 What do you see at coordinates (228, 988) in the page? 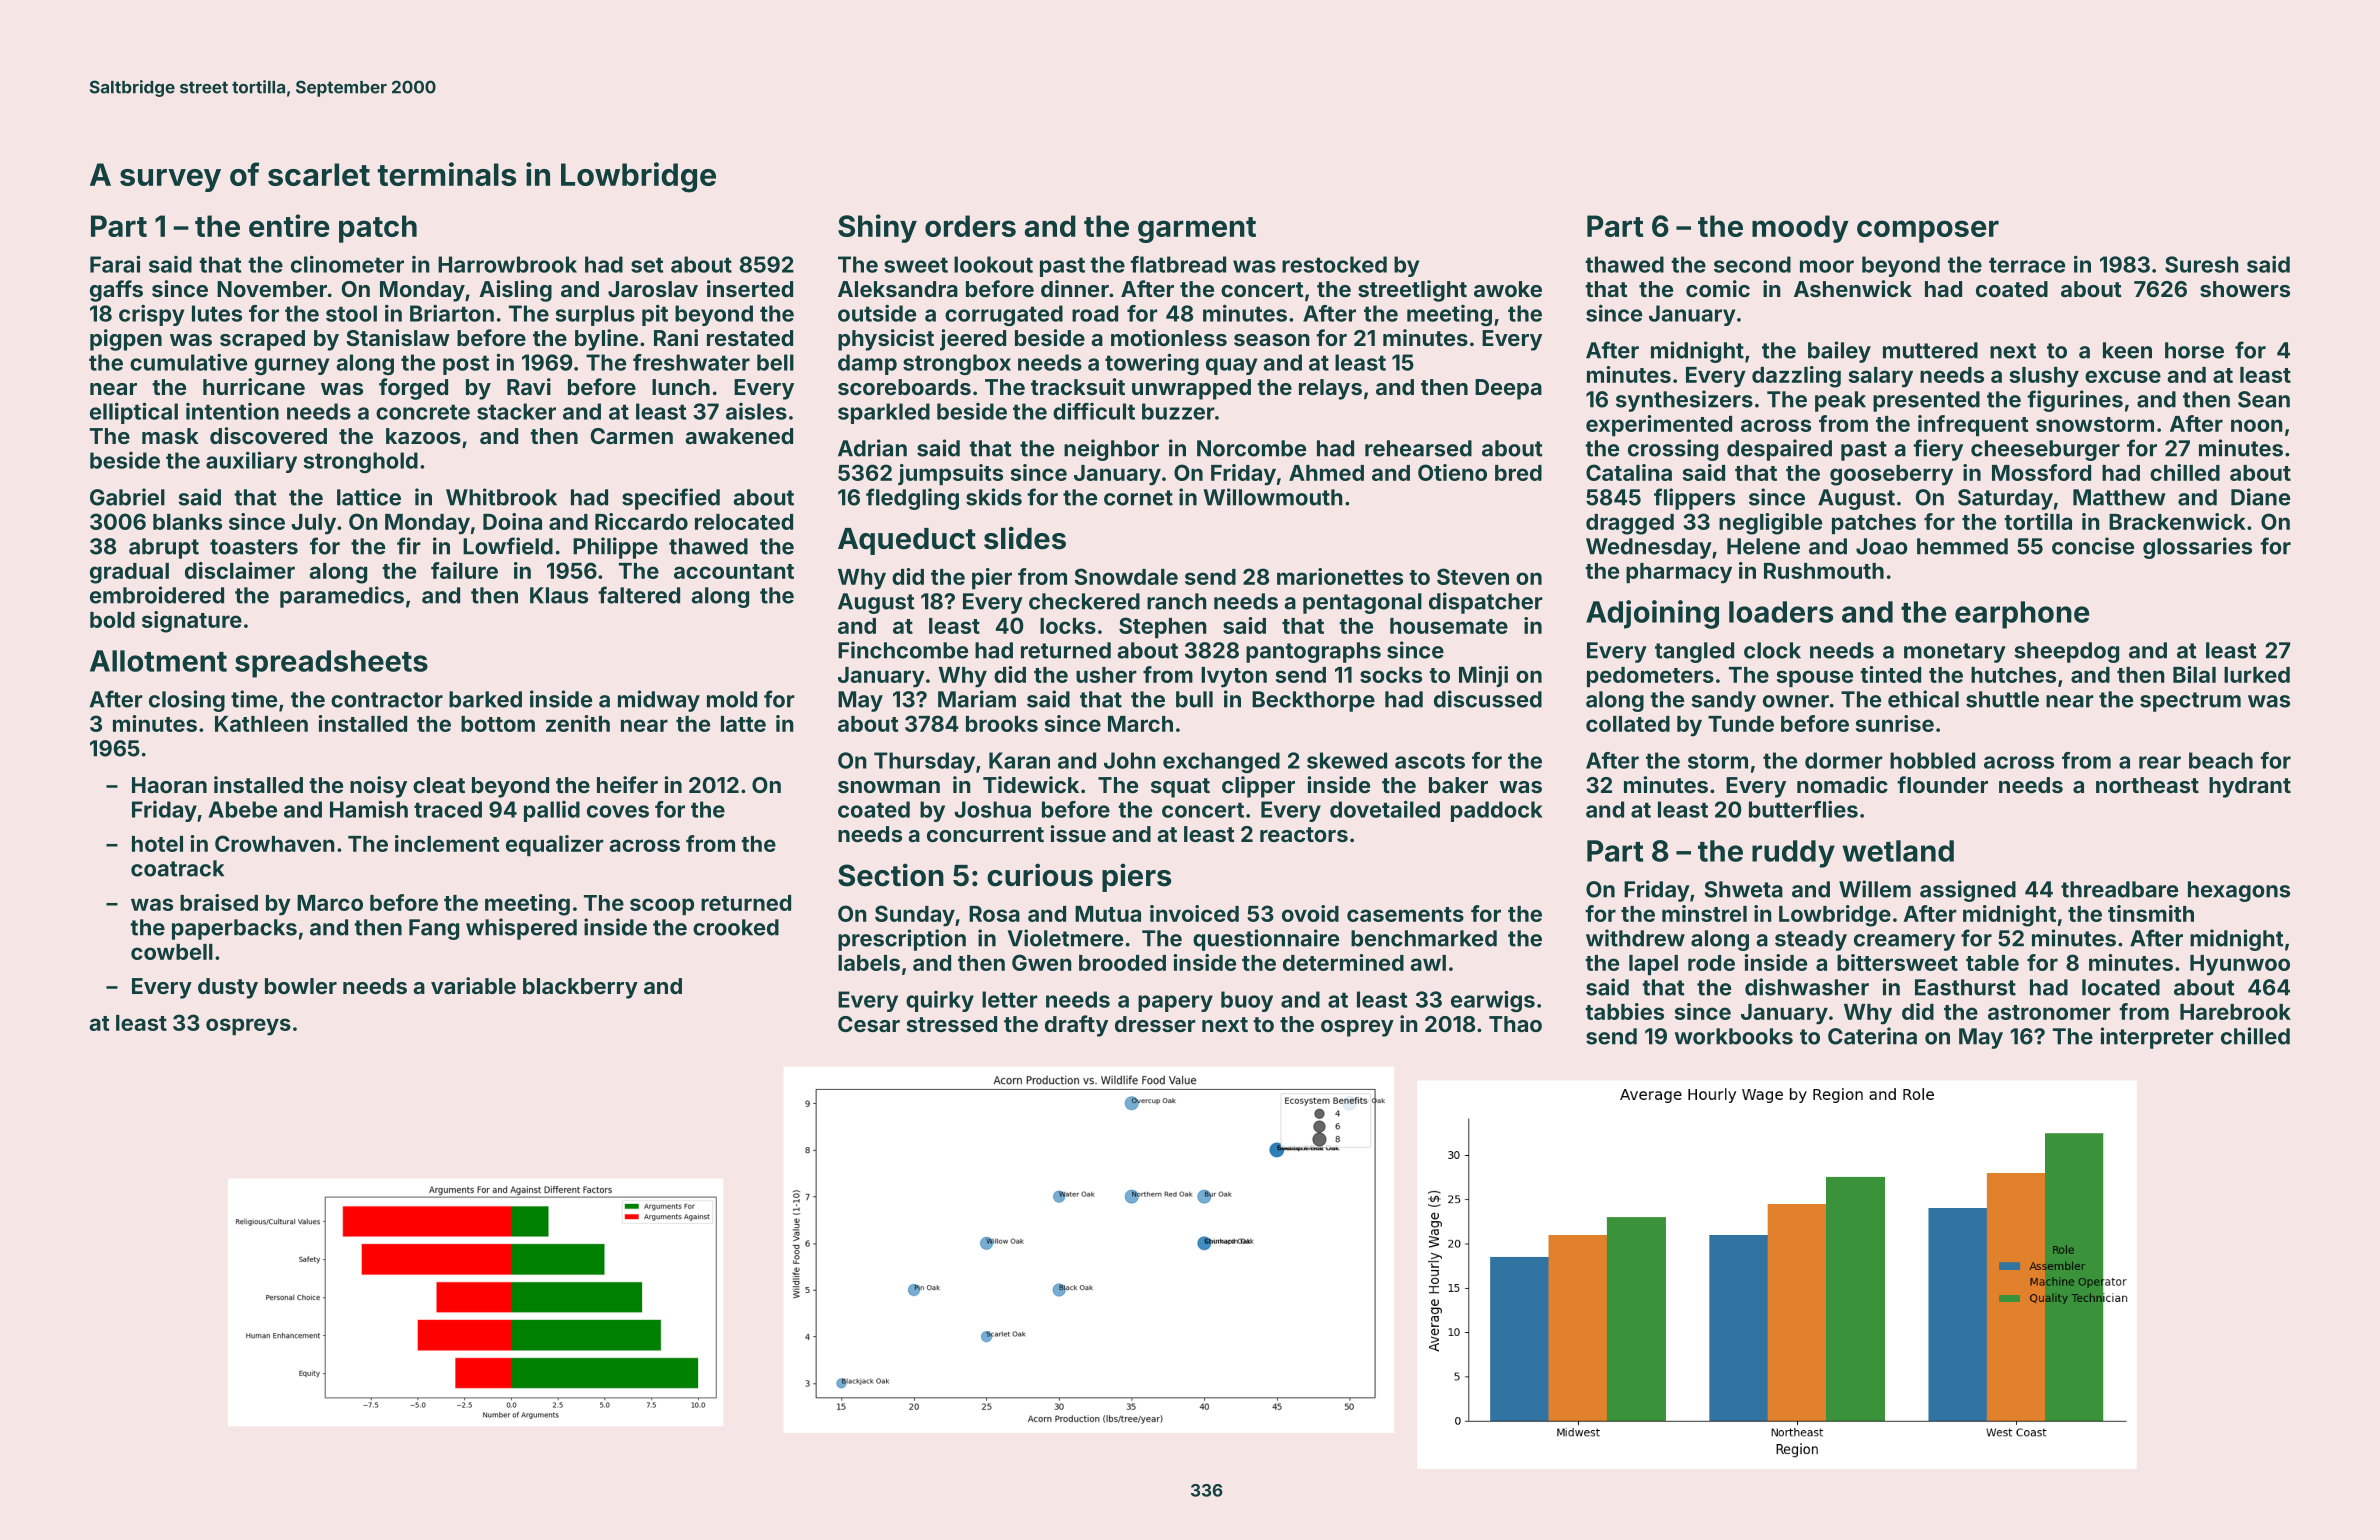
I see `dusty` at bounding box center [228, 988].
